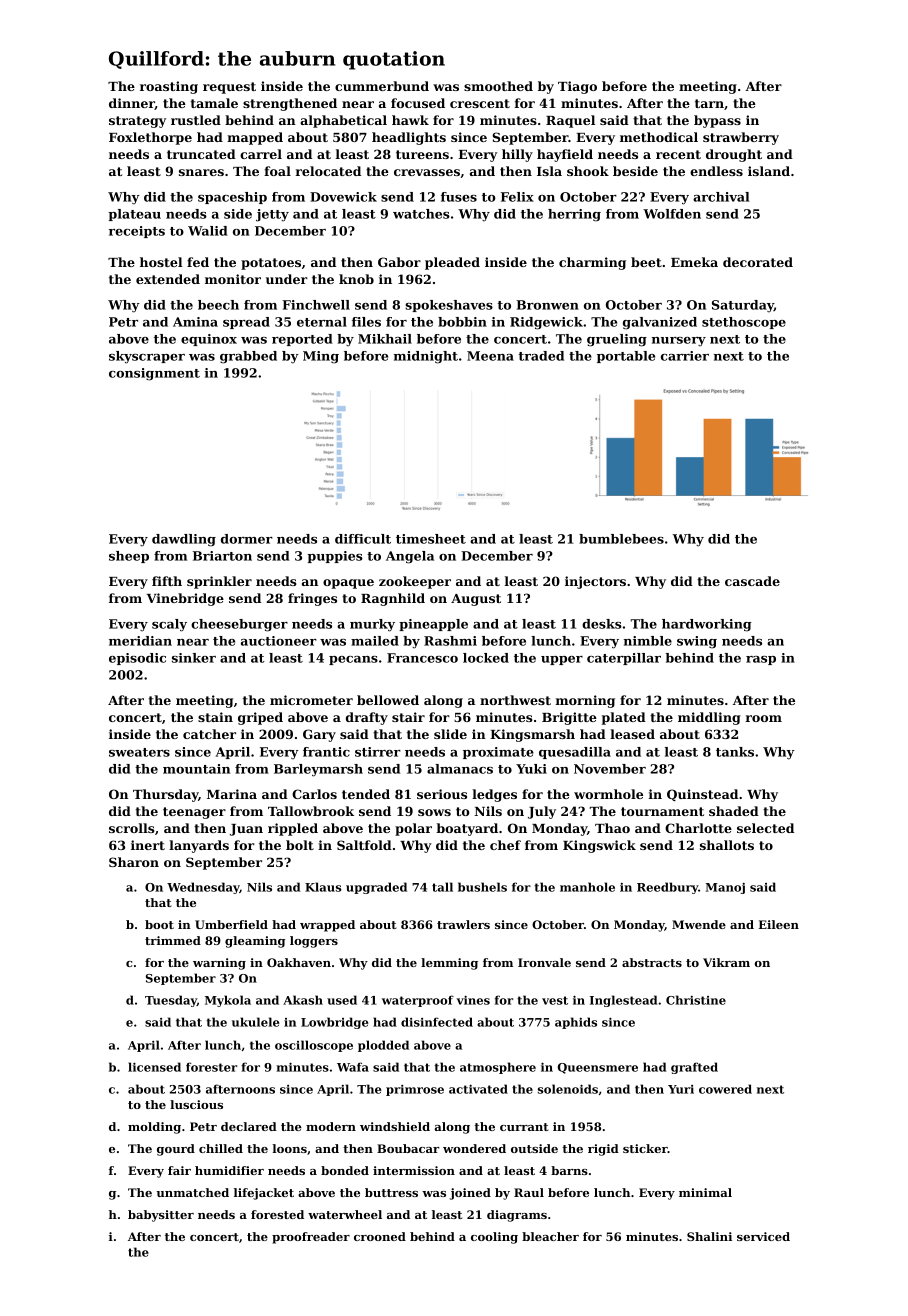 Image resolution: width=908 pixels, height=1316 pixels. Describe the element at coordinates (685, 356) in the page. I see `carrier` at that location.
